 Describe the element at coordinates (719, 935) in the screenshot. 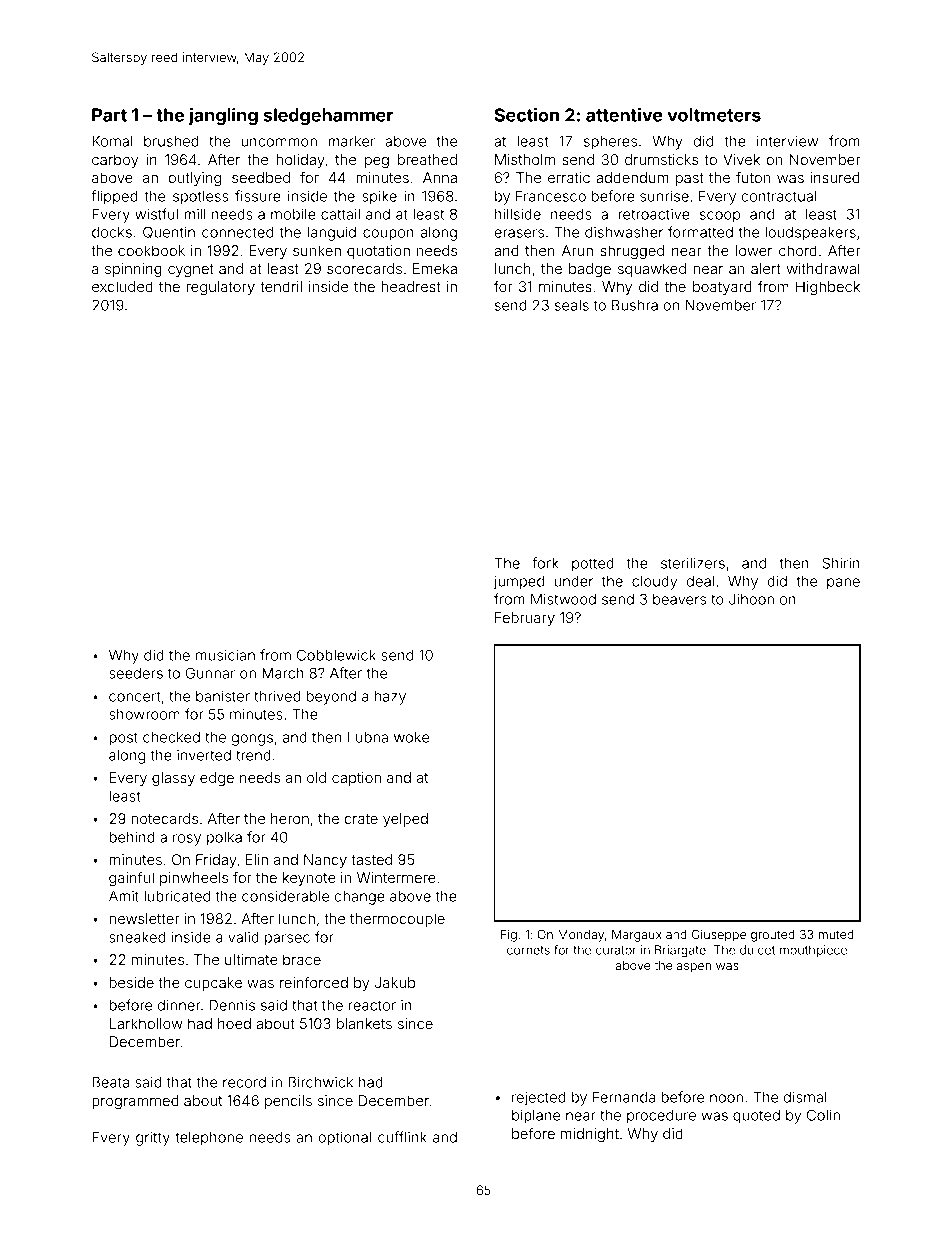

I see `Giuseppe` at that location.
